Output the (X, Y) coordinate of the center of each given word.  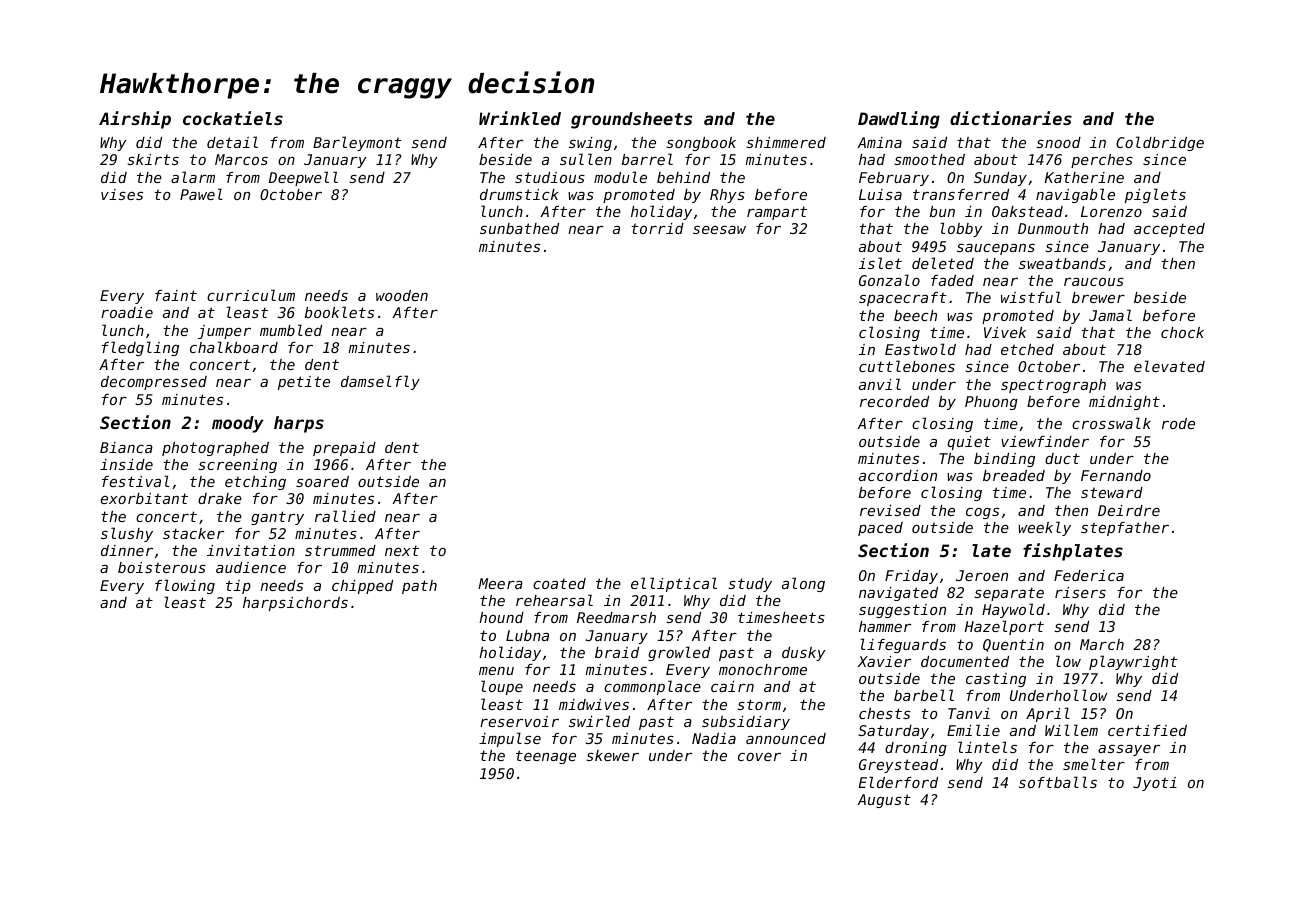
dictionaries (1011, 118)
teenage (546, 757)
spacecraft (902, 299)
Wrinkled (520, 118)
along (803, 584)
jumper (224, 332)
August (884, 801)
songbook (701, 144)
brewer (1098, 297)
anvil (880, 384)
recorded (894, 401)
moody (237, 424)
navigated (898, 594)
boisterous (162, 567)
